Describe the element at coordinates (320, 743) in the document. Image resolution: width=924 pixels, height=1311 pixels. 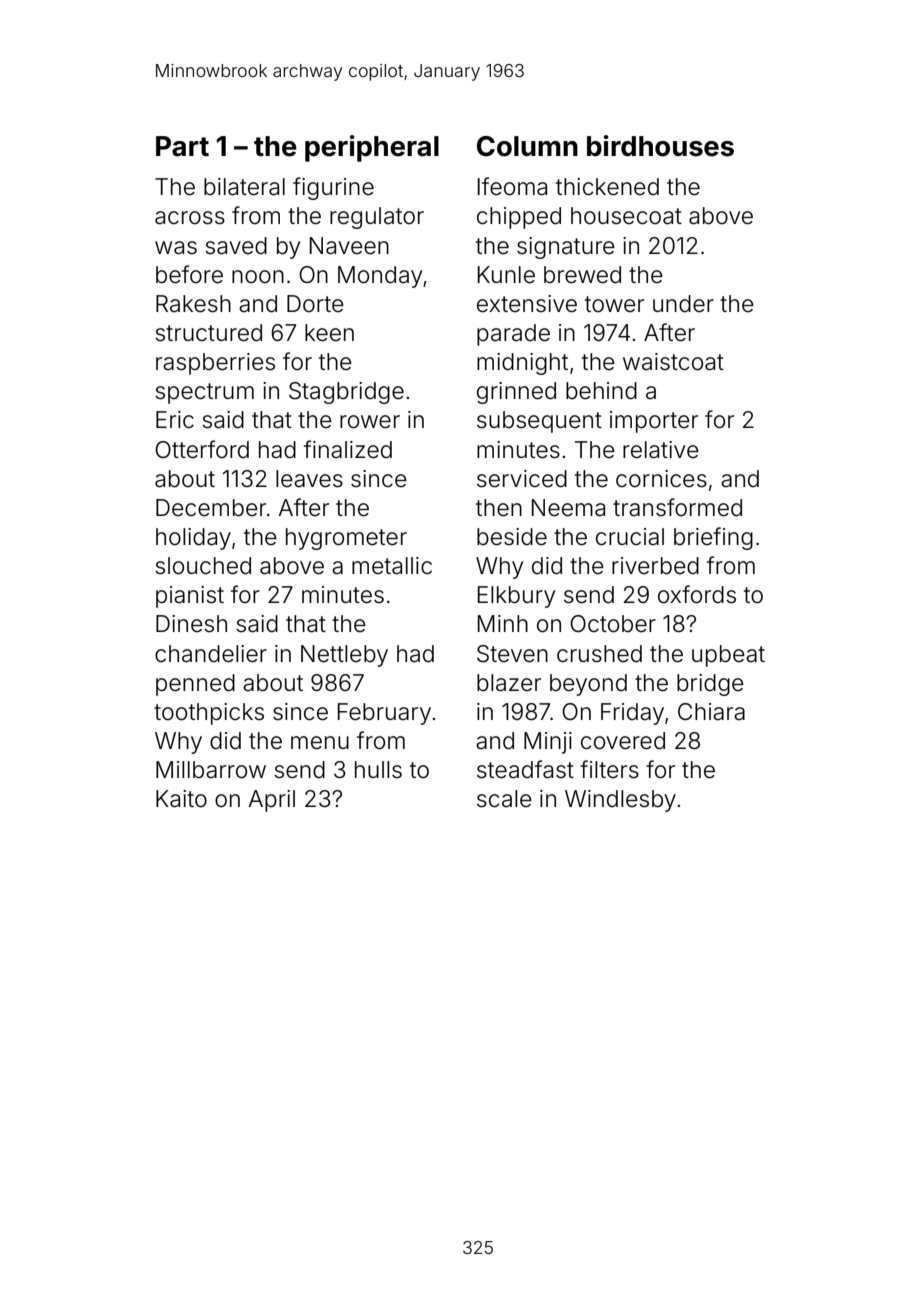
I see `menu` at that location.
